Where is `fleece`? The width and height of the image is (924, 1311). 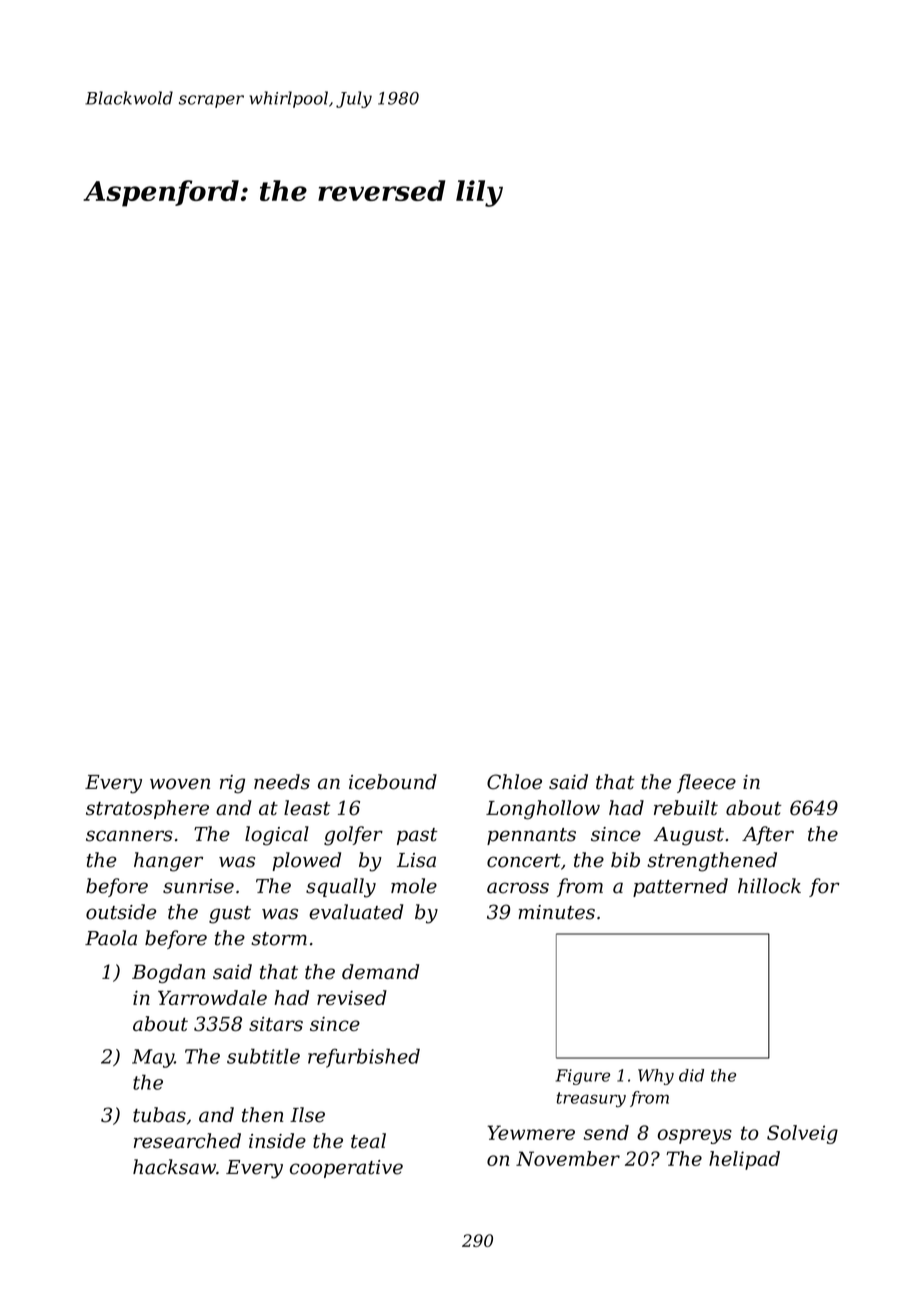 fleece is located at coordinates (706, 783).
